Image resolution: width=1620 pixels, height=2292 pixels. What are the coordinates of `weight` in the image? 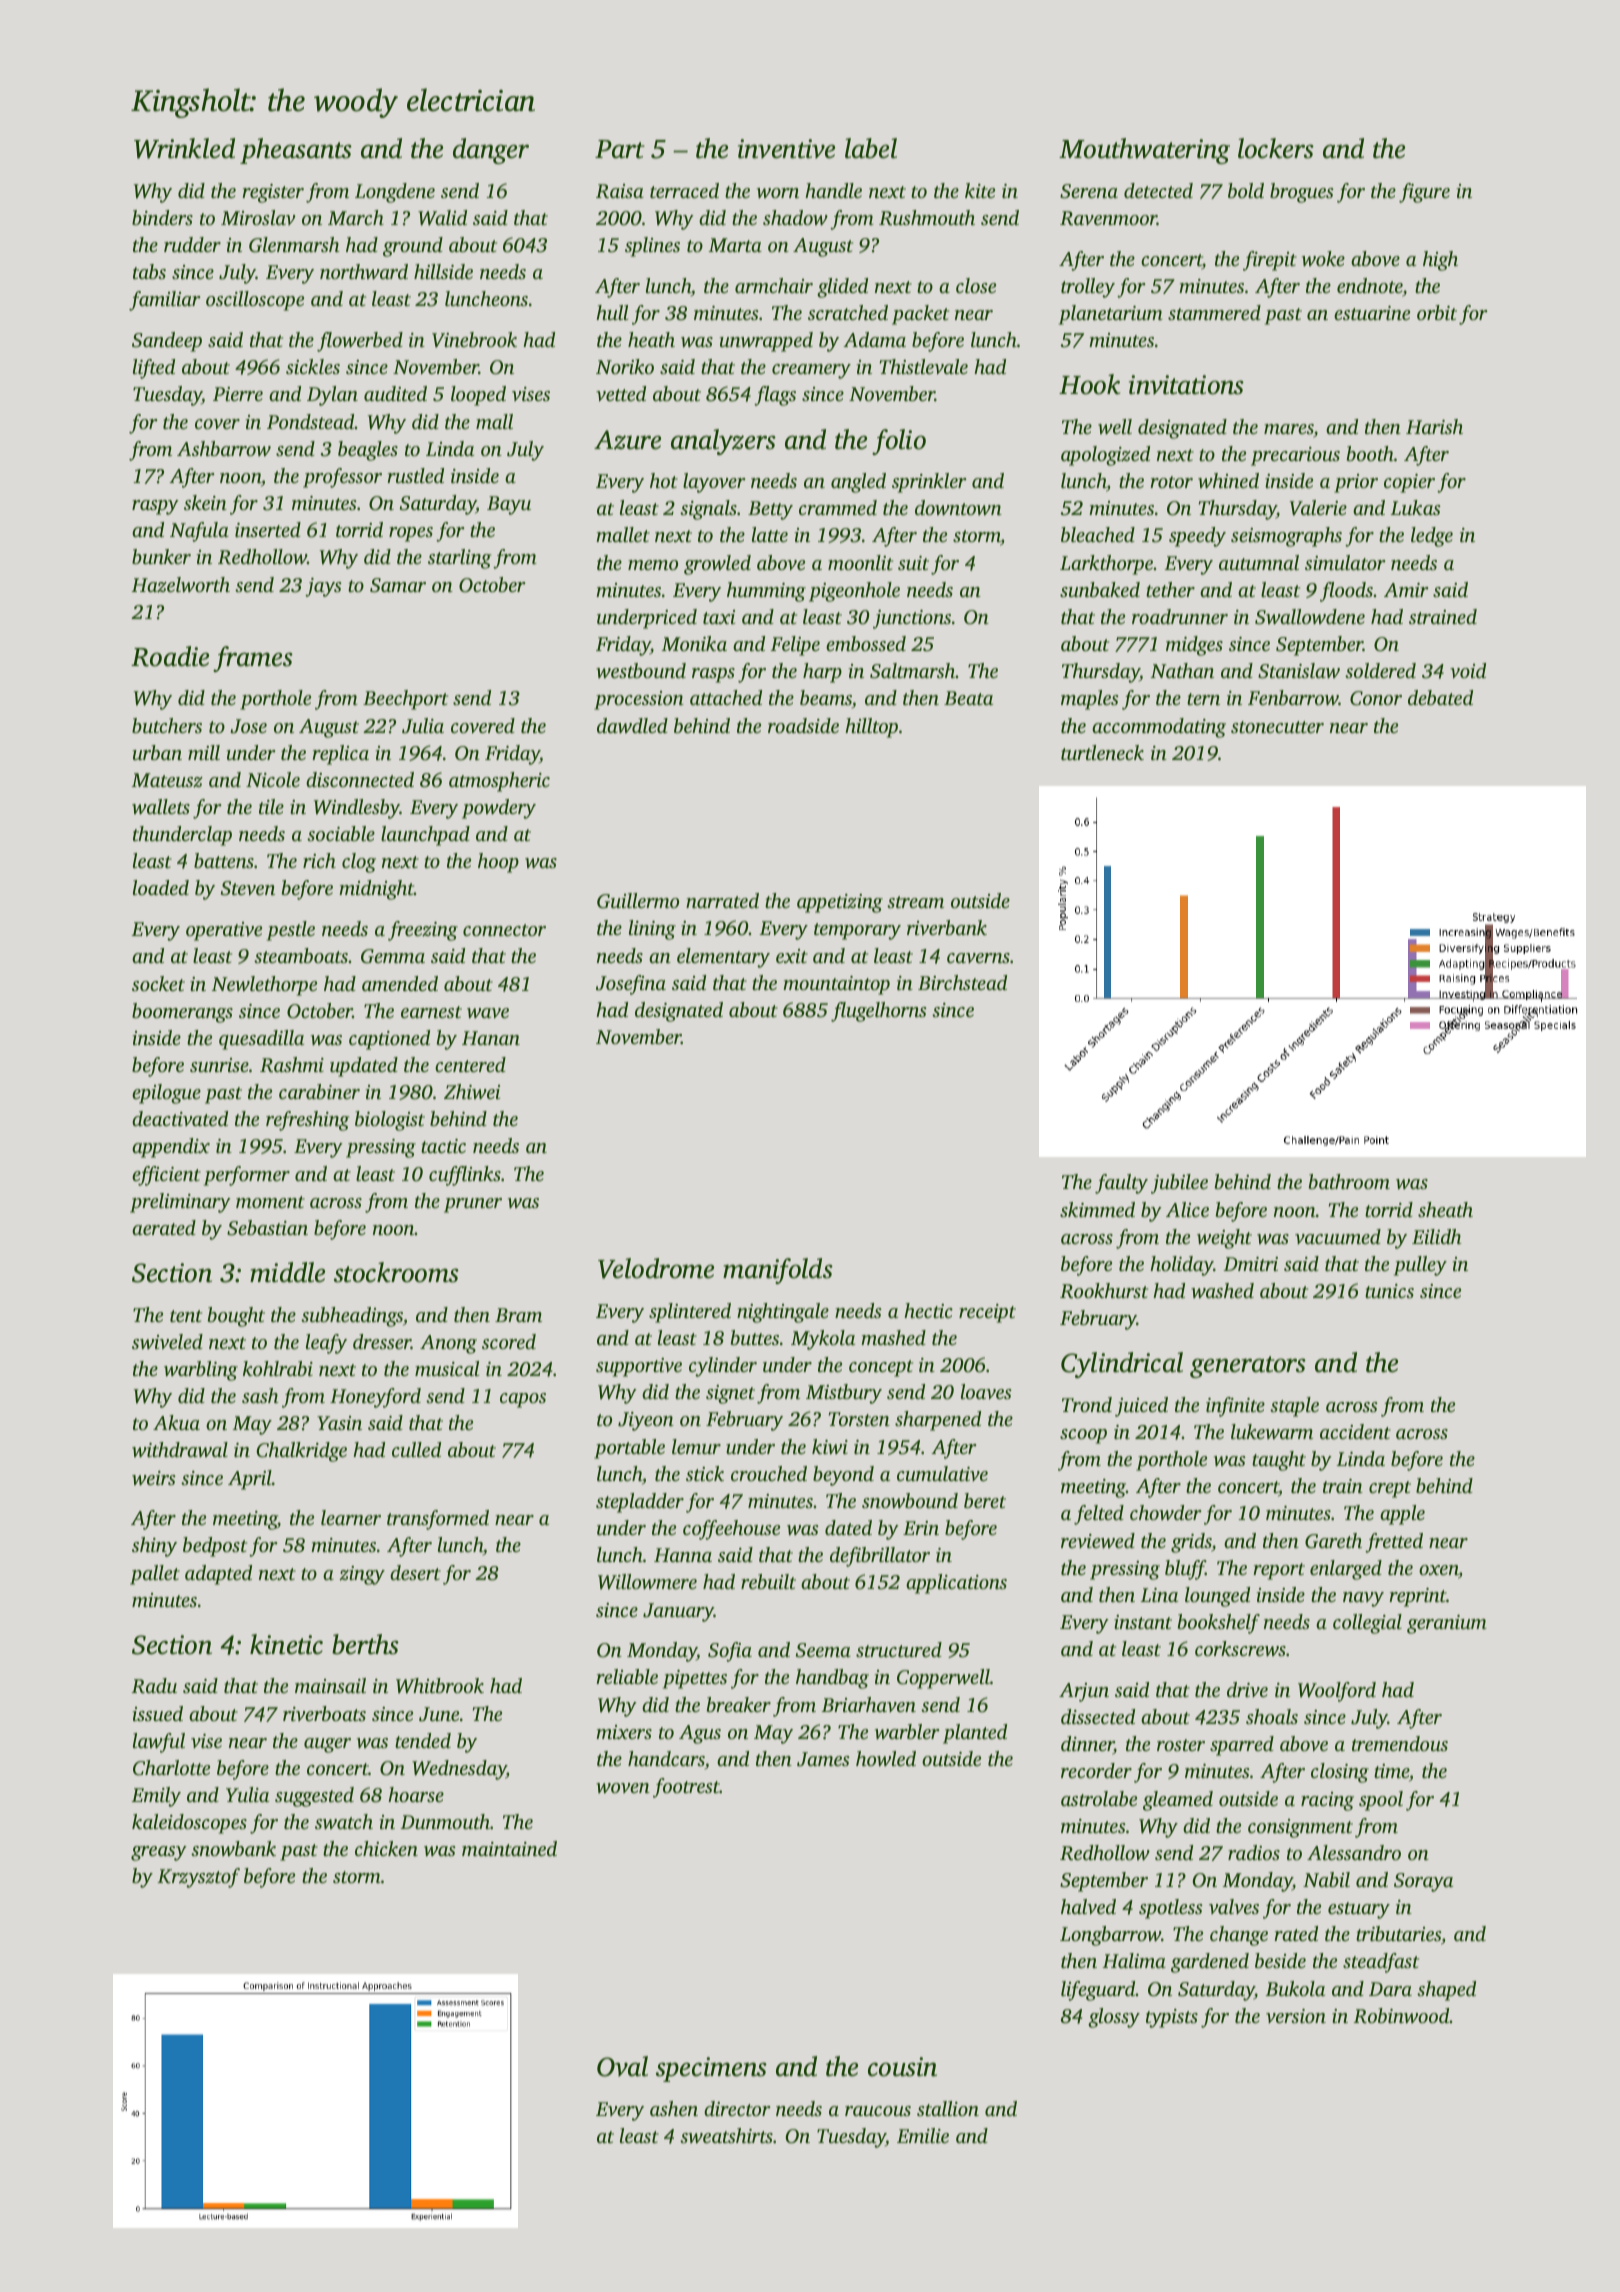 It's located at (1224, 1239).
